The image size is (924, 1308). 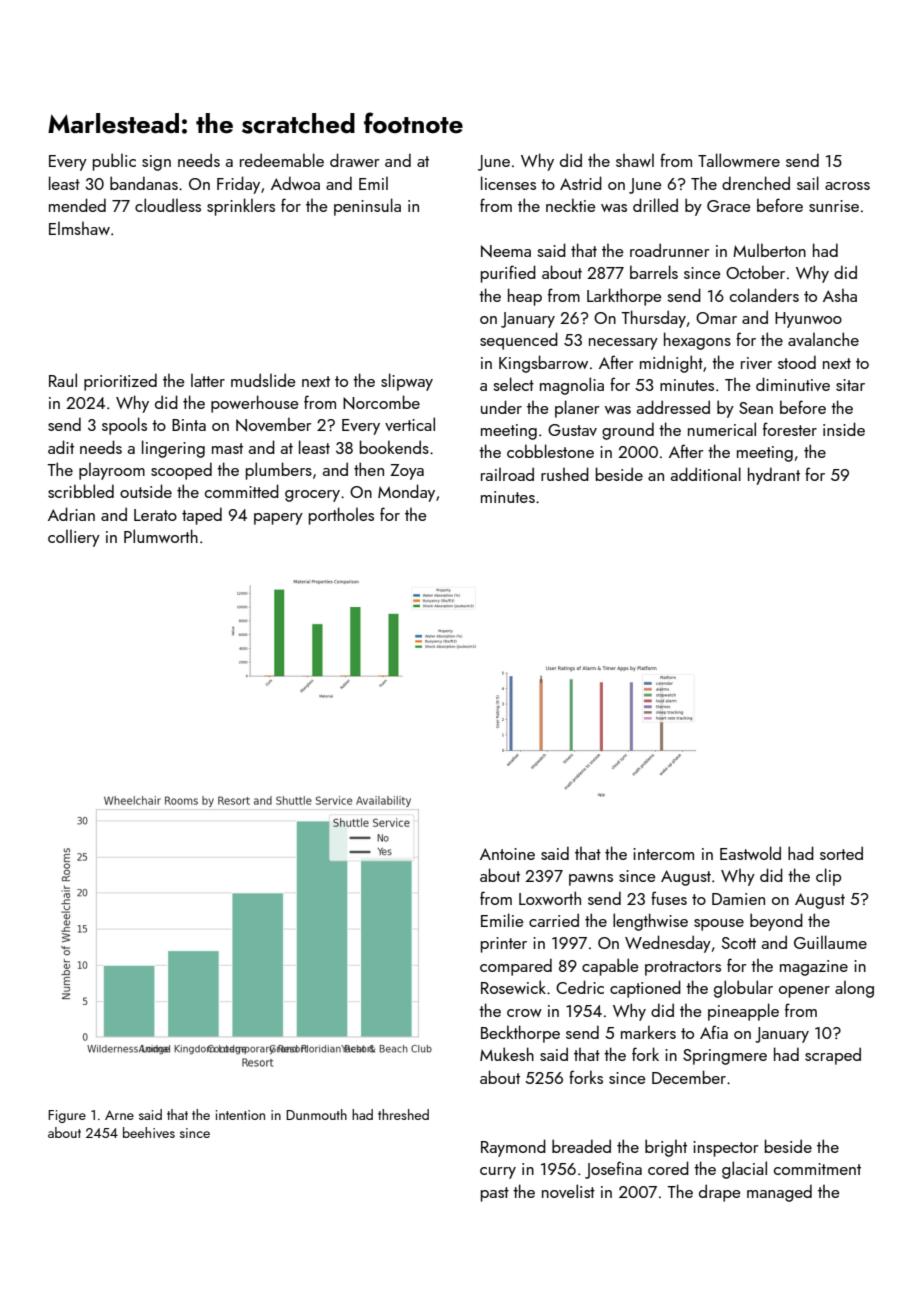 What do you see at coordinates (149, 1132) in the screenshot?
I see `beehives` at bounding box center [149, 1132].
